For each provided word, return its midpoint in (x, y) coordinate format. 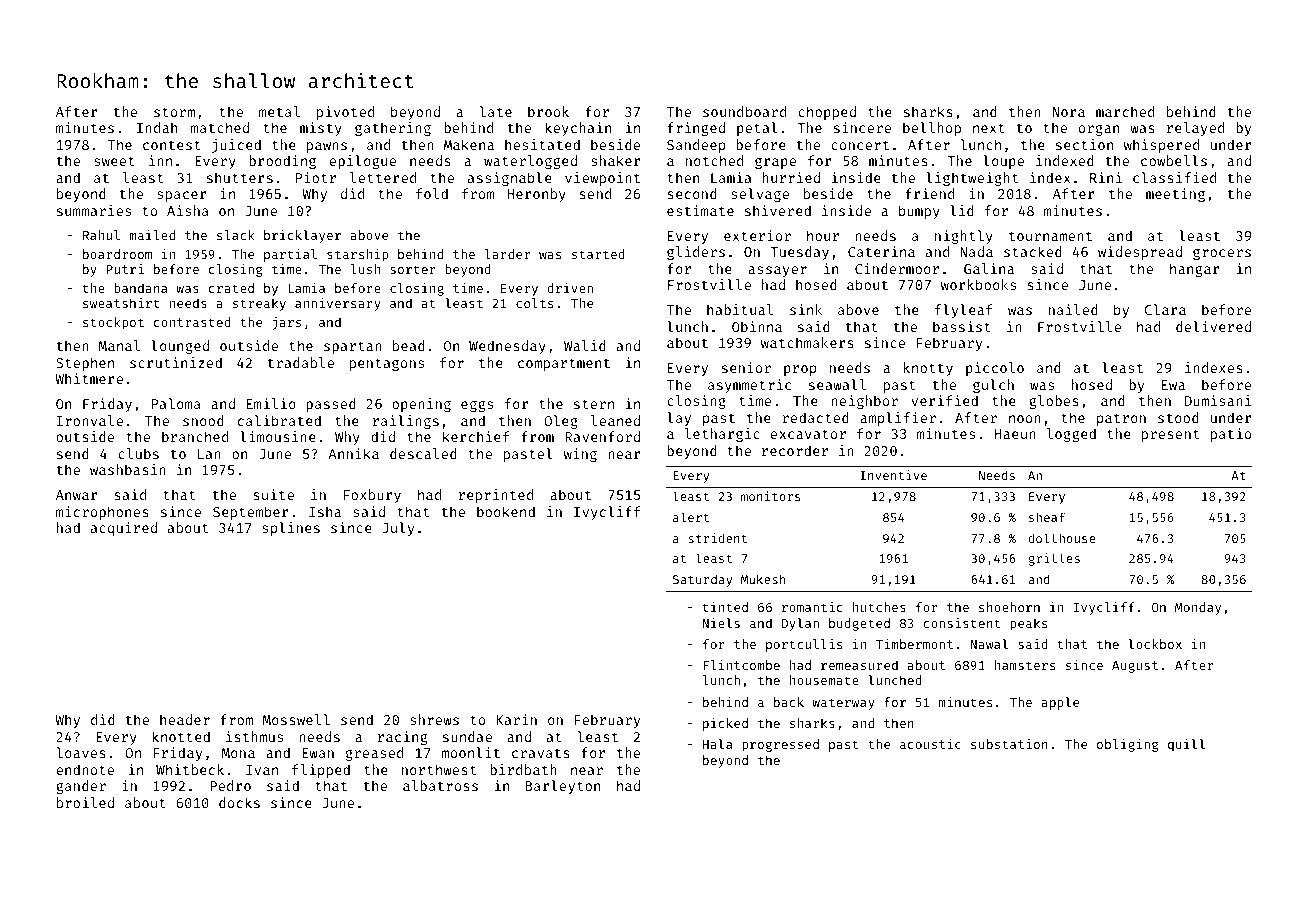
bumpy (919, 212)
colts (534, 303)
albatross (440, 785)
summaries (94, 210)
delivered (1213, 326)
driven (570, 288)
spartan (353, 347)
